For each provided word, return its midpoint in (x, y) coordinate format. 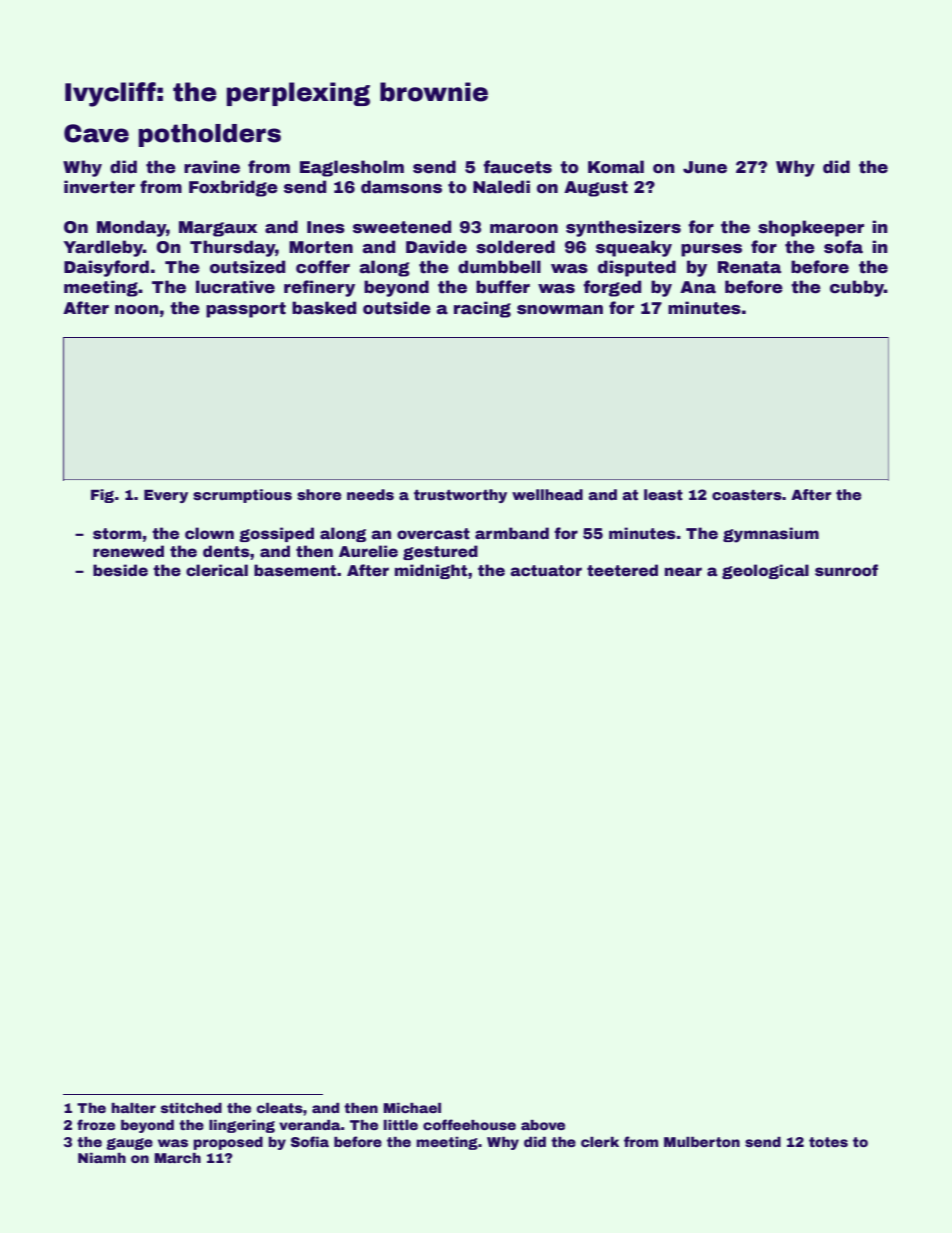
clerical (217, 570)
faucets (517, 167)
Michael (412, 1108)
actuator (546, 571)
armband (512, 533)
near (683, 571)
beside (120, 570)
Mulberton (702, 1142)
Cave (96, 133)
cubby (857, 288)
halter (133, 1108)
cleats (279, 1108)
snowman (560, 310)
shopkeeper (811, 228)
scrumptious (242, 496)
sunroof (846, 570)
